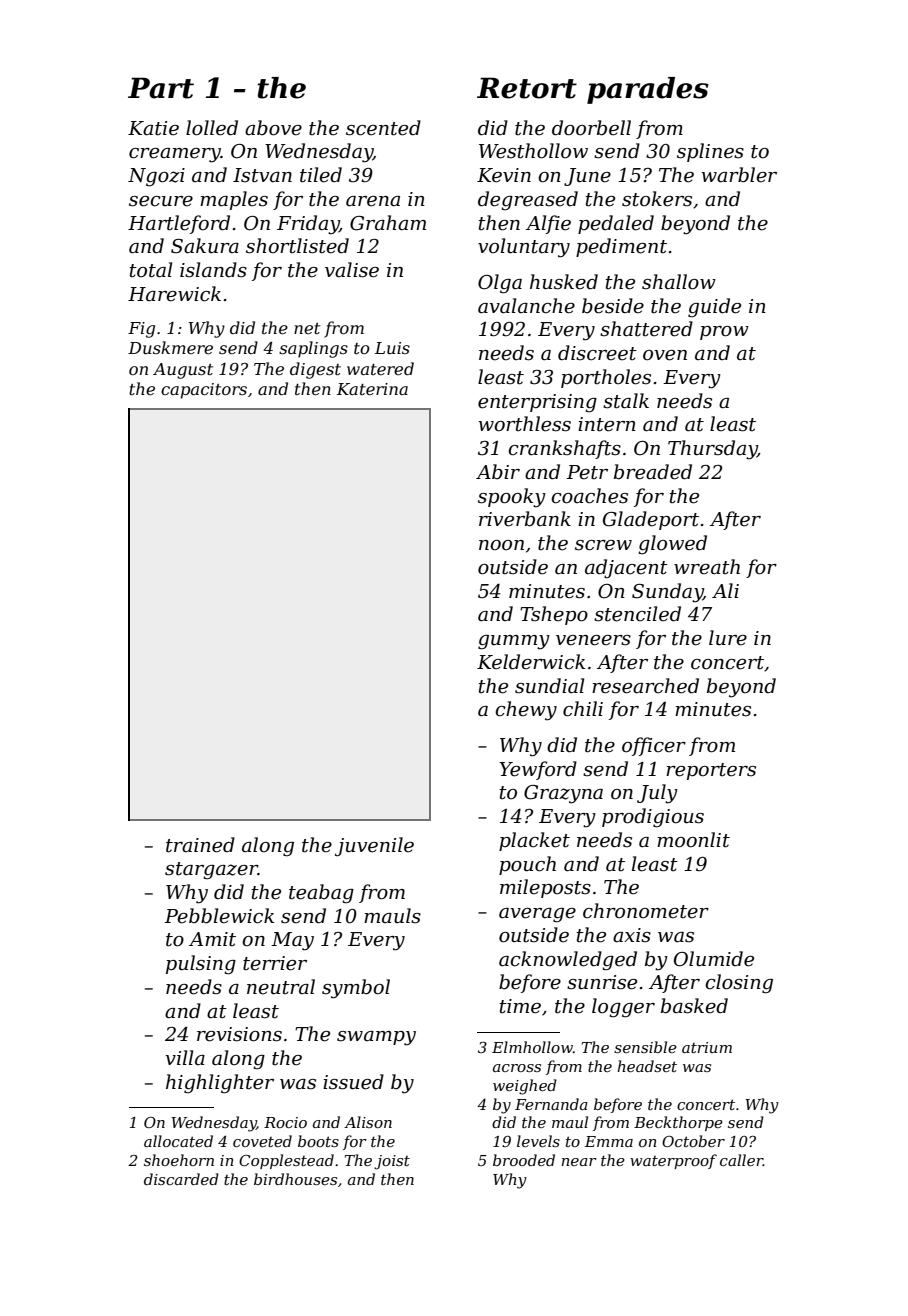 The height and width of the screenshot is (1316, 908). What do you see at coordinates (285, 1122) in the screenshot?
I see `Rocio` at bounding box center [285, 1122].
